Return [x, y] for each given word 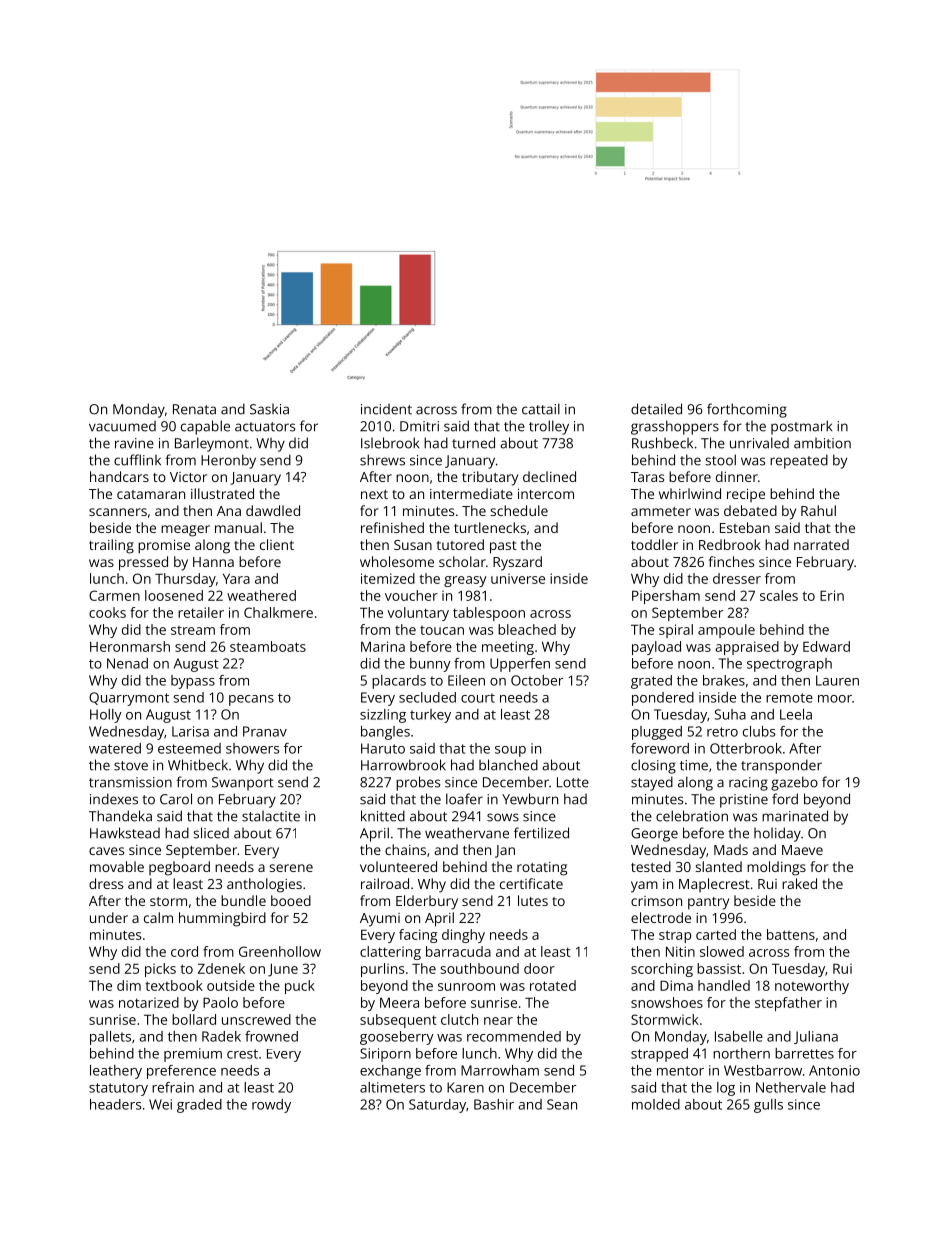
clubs [759, 731]
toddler [654, 544]
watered [115, 748]
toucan [442, 630]
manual [238, 527]
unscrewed [256, 1019]
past [503, 547]
